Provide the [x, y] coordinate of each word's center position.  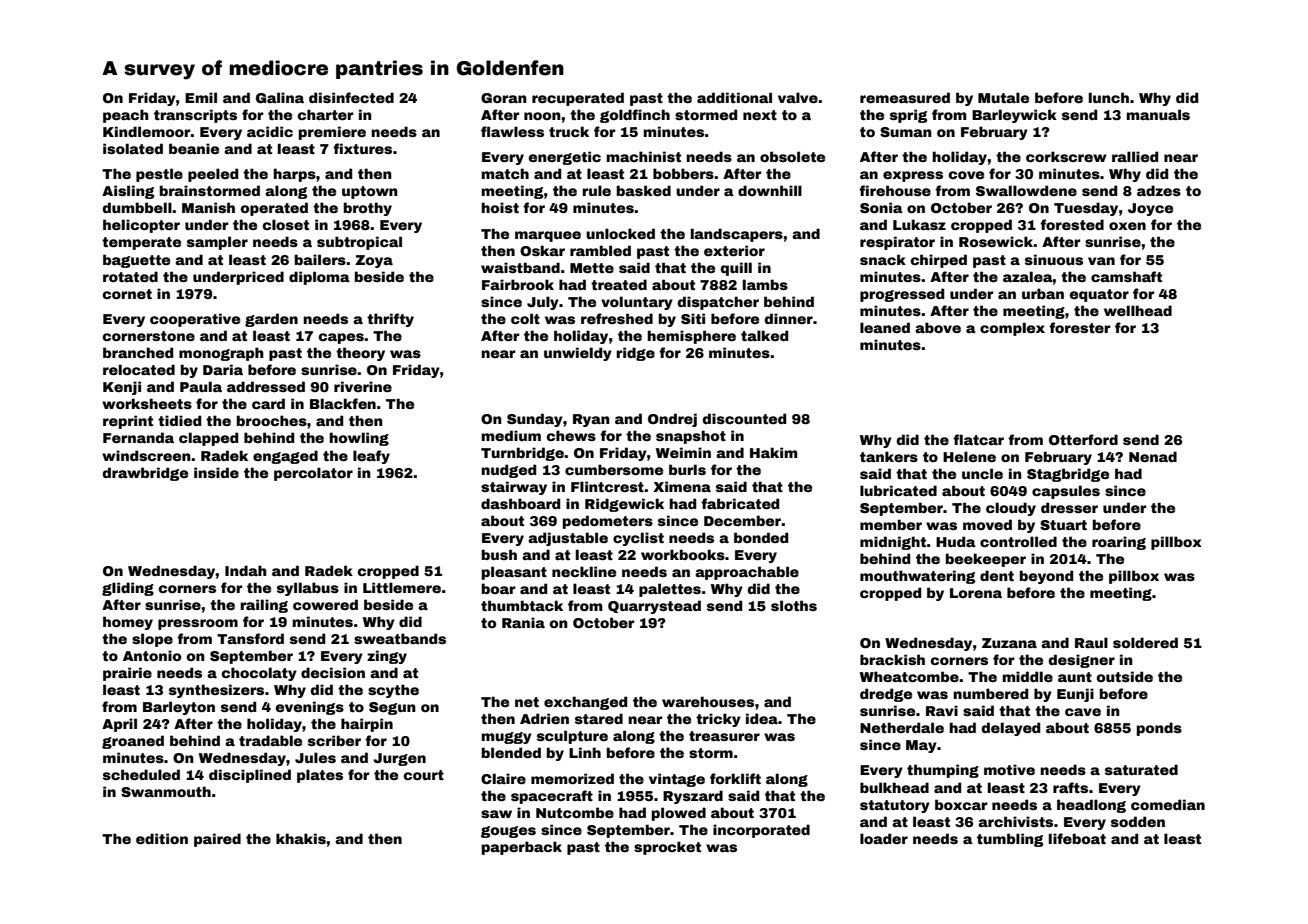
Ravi [942, 710]
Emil [201, 97]
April [119, 725]
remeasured [905, 97]
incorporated [761, 831]
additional [734, 97]
